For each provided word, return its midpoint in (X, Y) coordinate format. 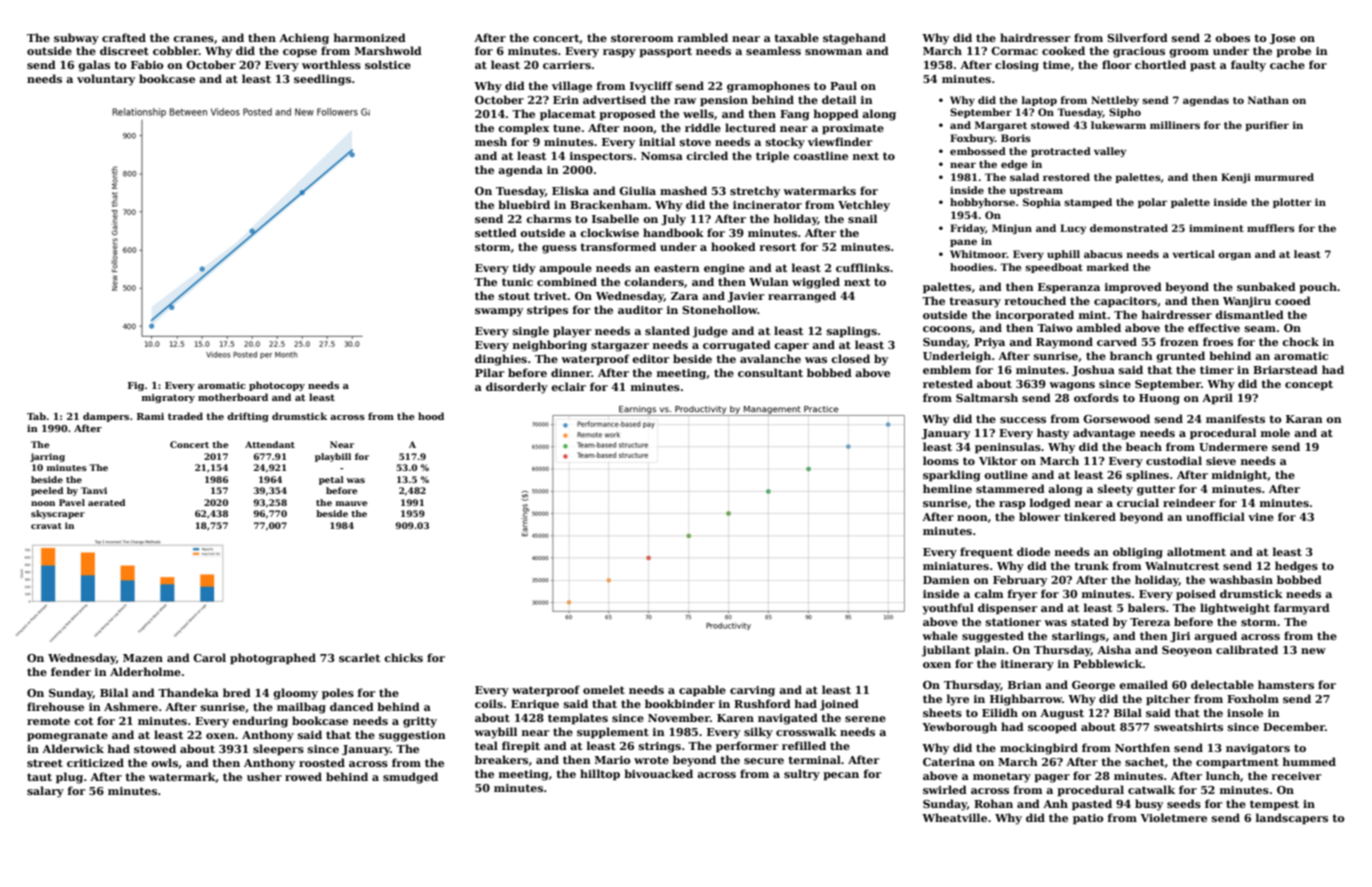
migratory (168, 398)
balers (1146, 607)
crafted (124, 37)
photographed (273, 659)
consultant (770, 372)
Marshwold (388, 50)
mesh (491, 141)
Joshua (1093, 370)
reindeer (1189, 502)
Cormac (1014, 51)
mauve (352, 503)
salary (45, 792)
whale (940, 635)
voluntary (106, 80)
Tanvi (94, 490)
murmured (1284, 177)
